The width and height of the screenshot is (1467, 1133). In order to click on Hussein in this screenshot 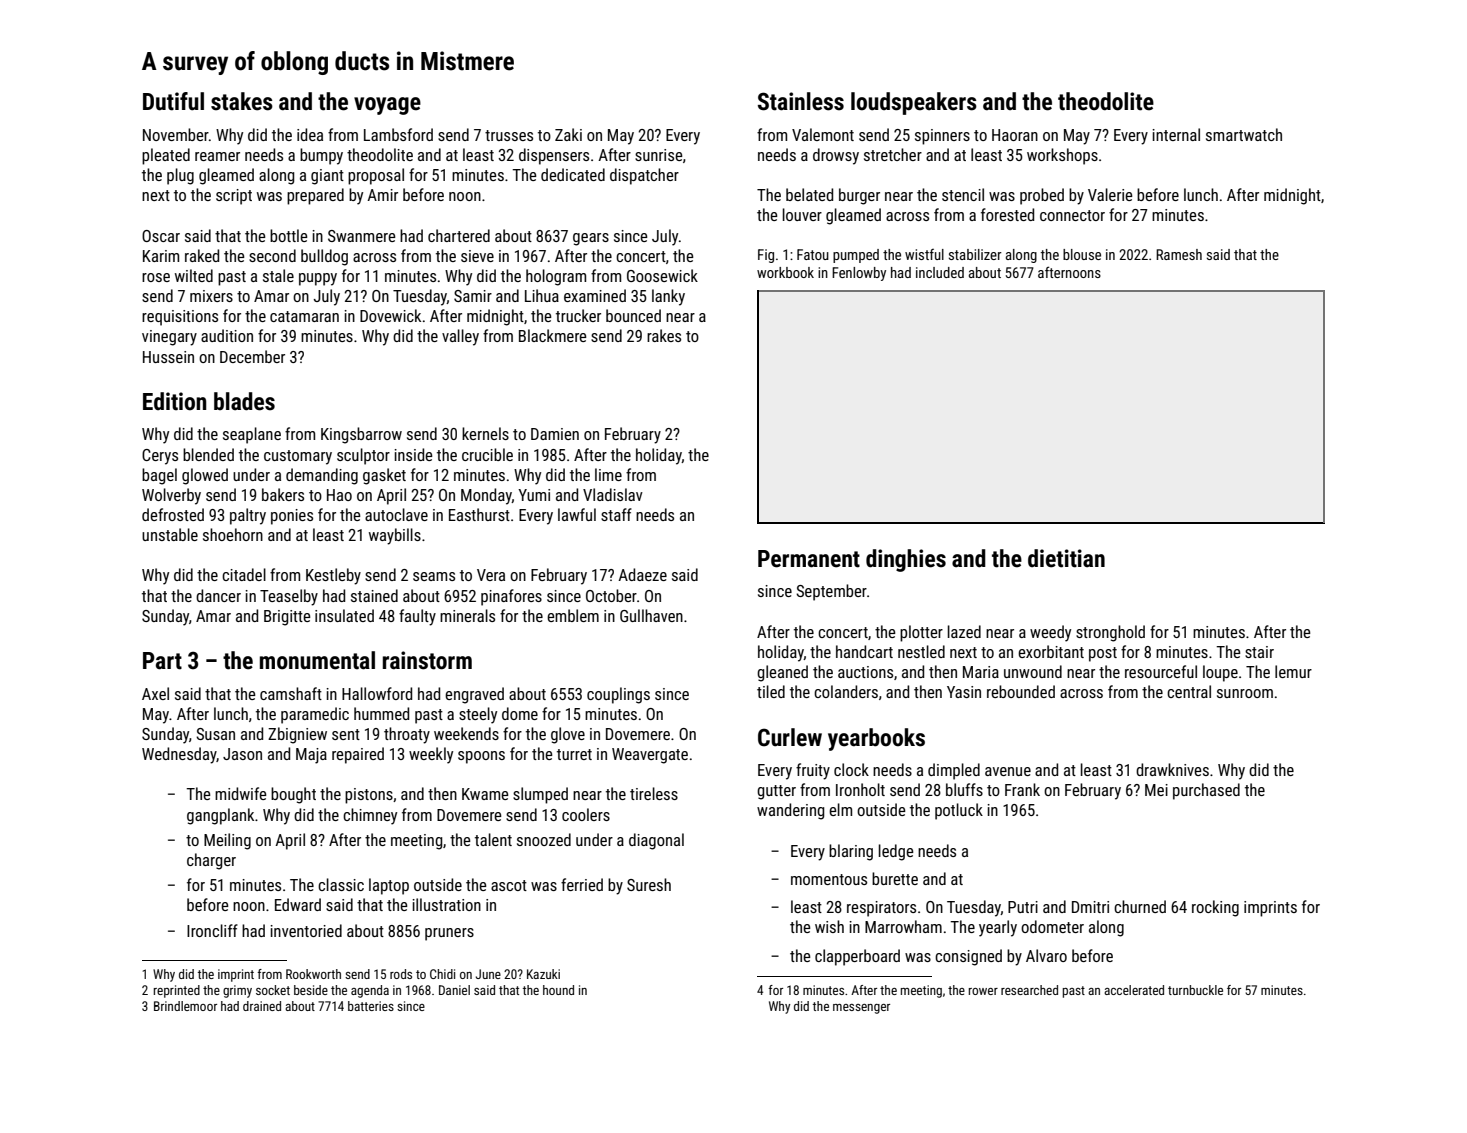, I will do `click(168, 357)`.
